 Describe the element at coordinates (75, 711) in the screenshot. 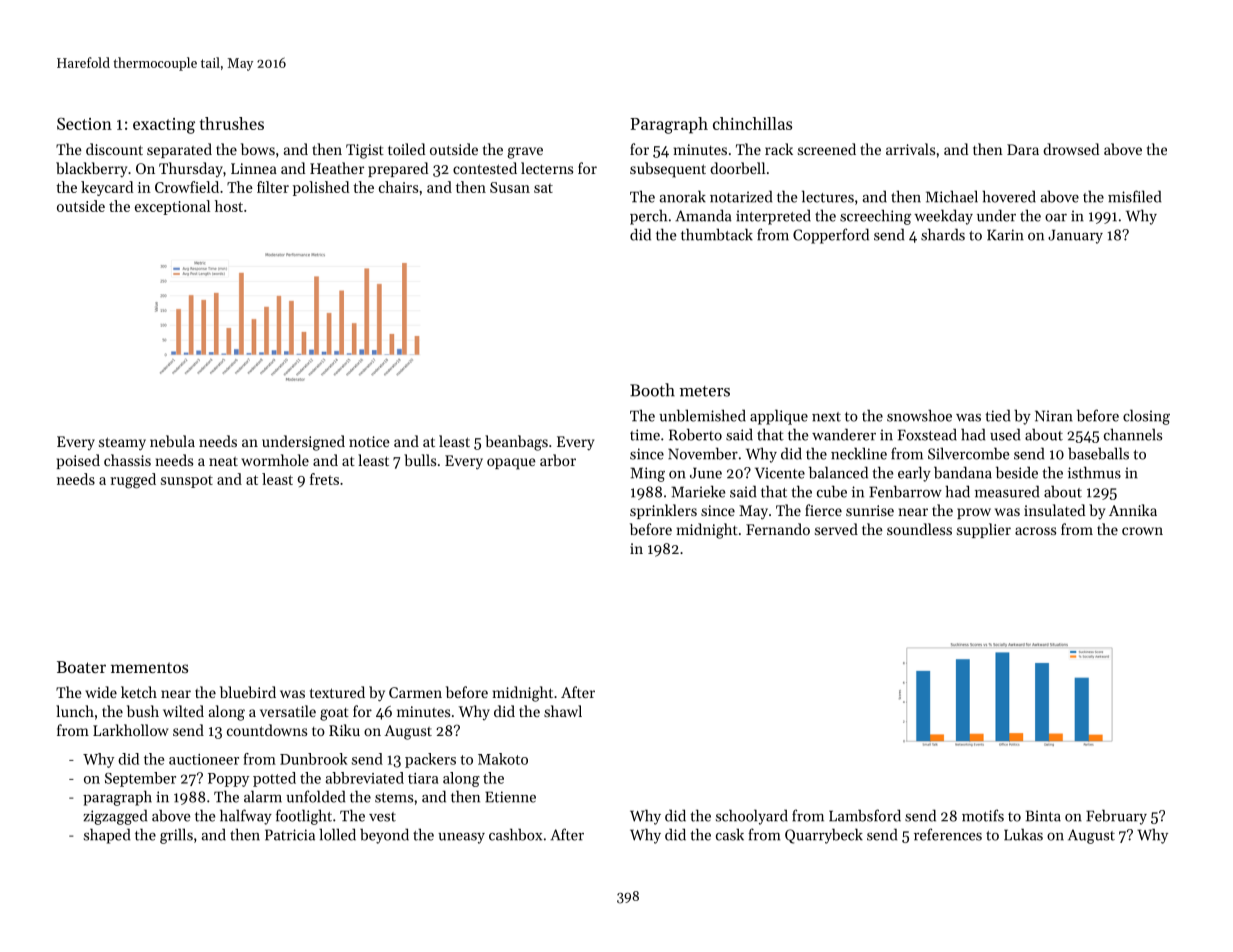

I see `lunch` at that location.
